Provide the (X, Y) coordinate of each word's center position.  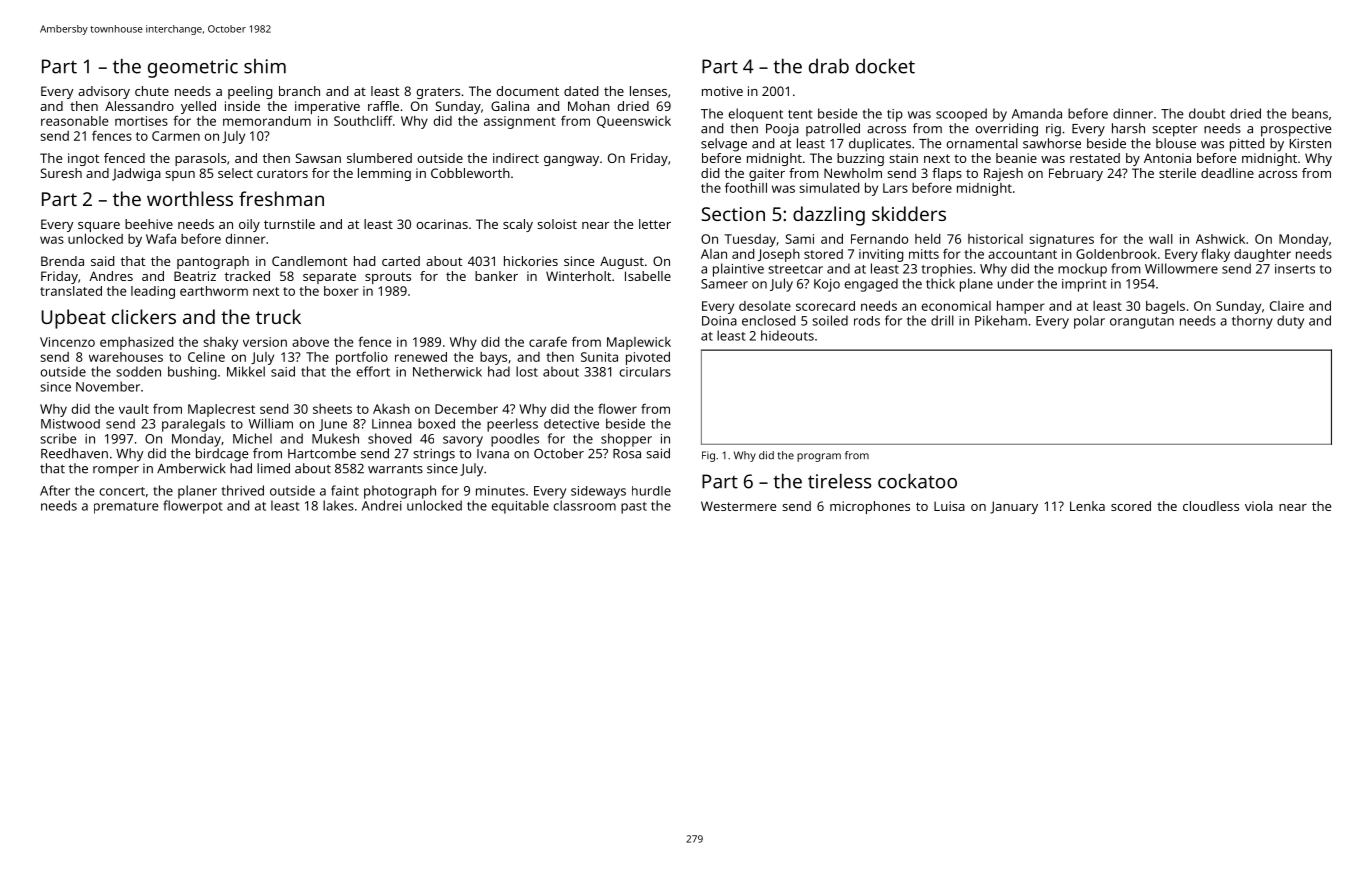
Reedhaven (74, 453)
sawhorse (1052, 143)
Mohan (589, 106)
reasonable (74, 121)
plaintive (738, 270)
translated (71, 291)
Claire (1287, 306)
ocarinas (442, 224)
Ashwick (1220, 239)
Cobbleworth (470, 173)
